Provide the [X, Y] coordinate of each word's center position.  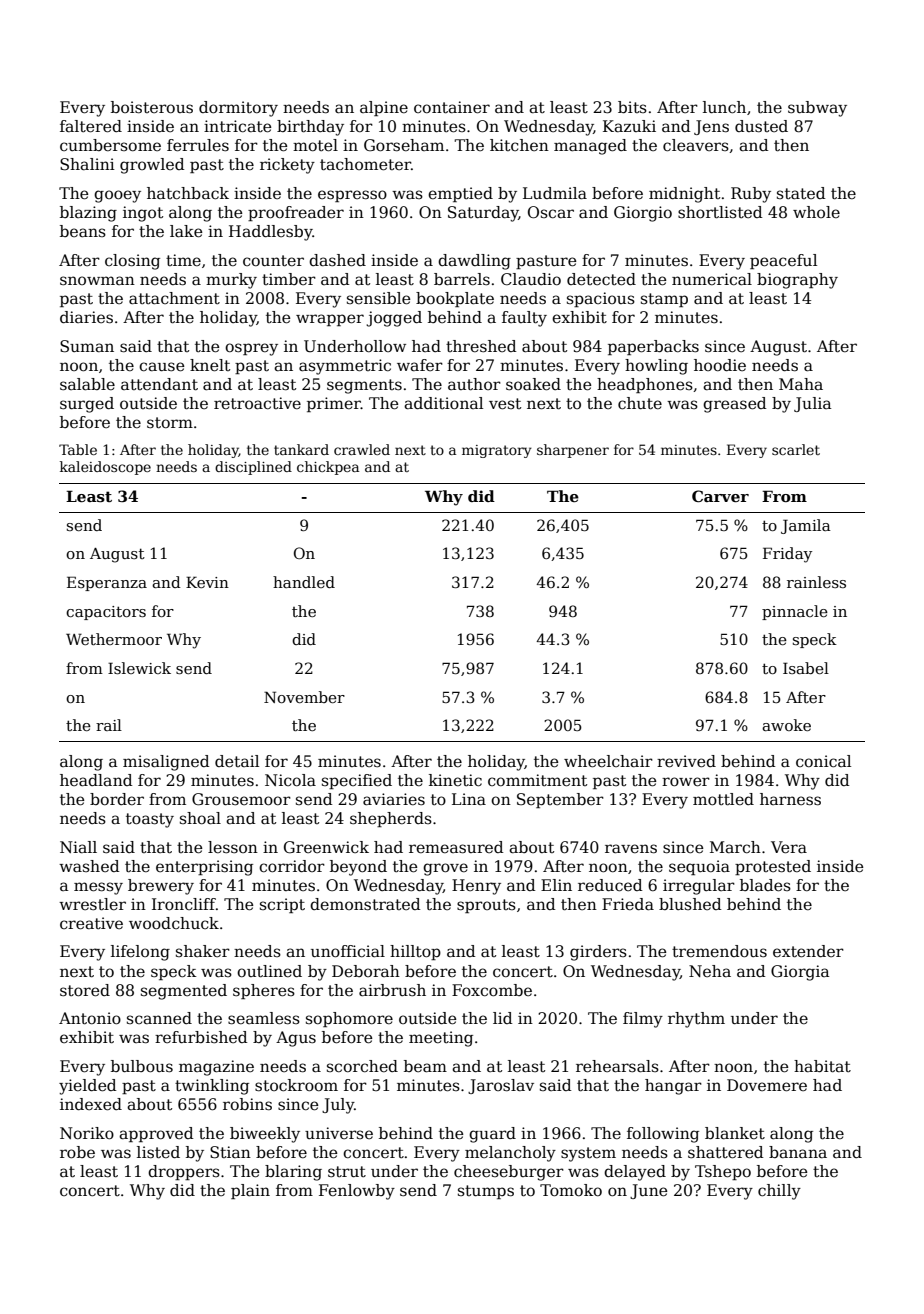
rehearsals [617, 1066]
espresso [352, 196]
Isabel [806, 668]
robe [77, 1152]
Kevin [207, 582]
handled [304, 582]
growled [152, 166]
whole [816, 212]
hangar [673, 1087]
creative [91, 923]
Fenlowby [357, 1192]
